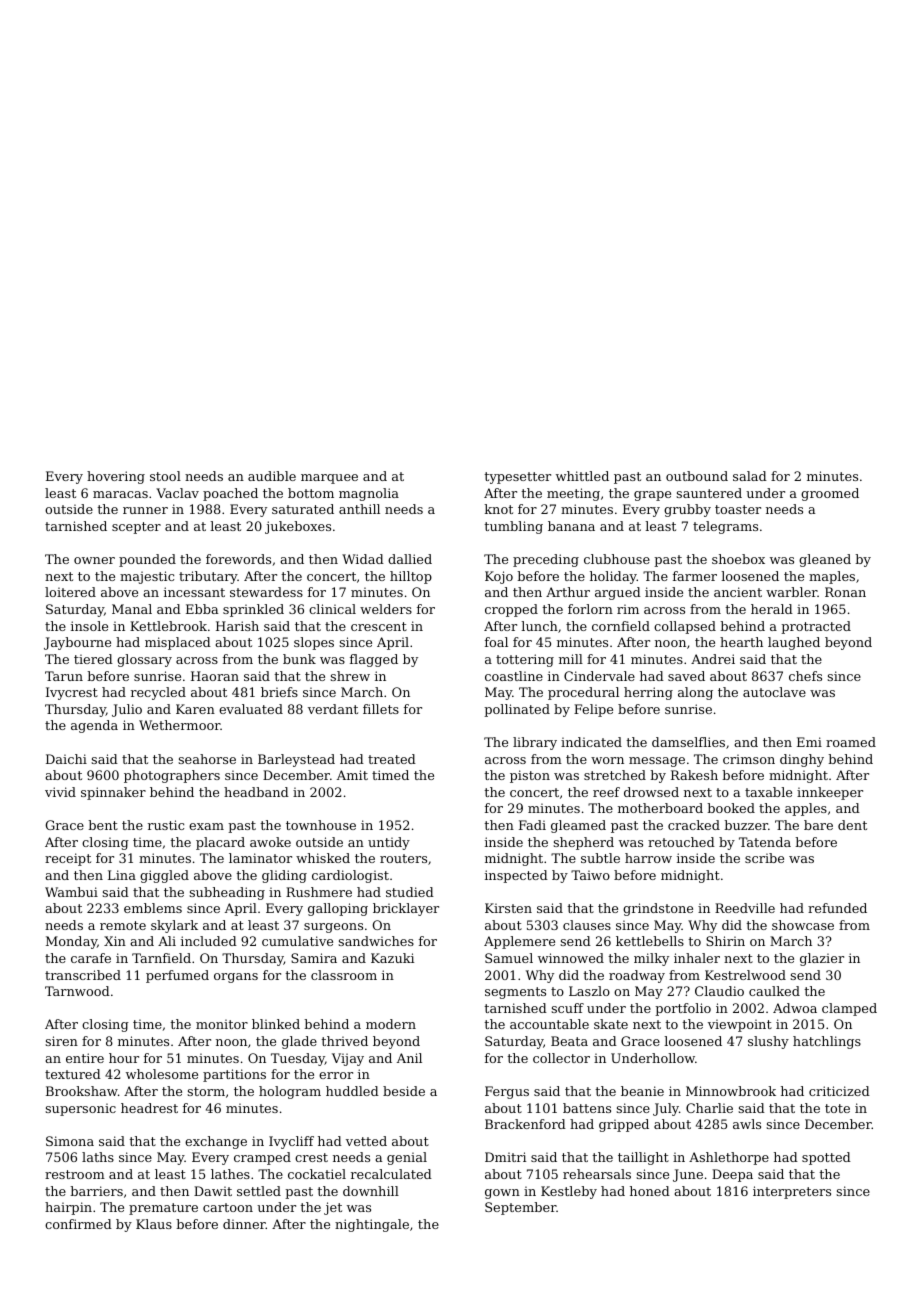 The height and width of the document is (1314, 924). What do you see at coordinates (381, 709) in the document?
I see `fillets` at bounding box center [381, 709].
